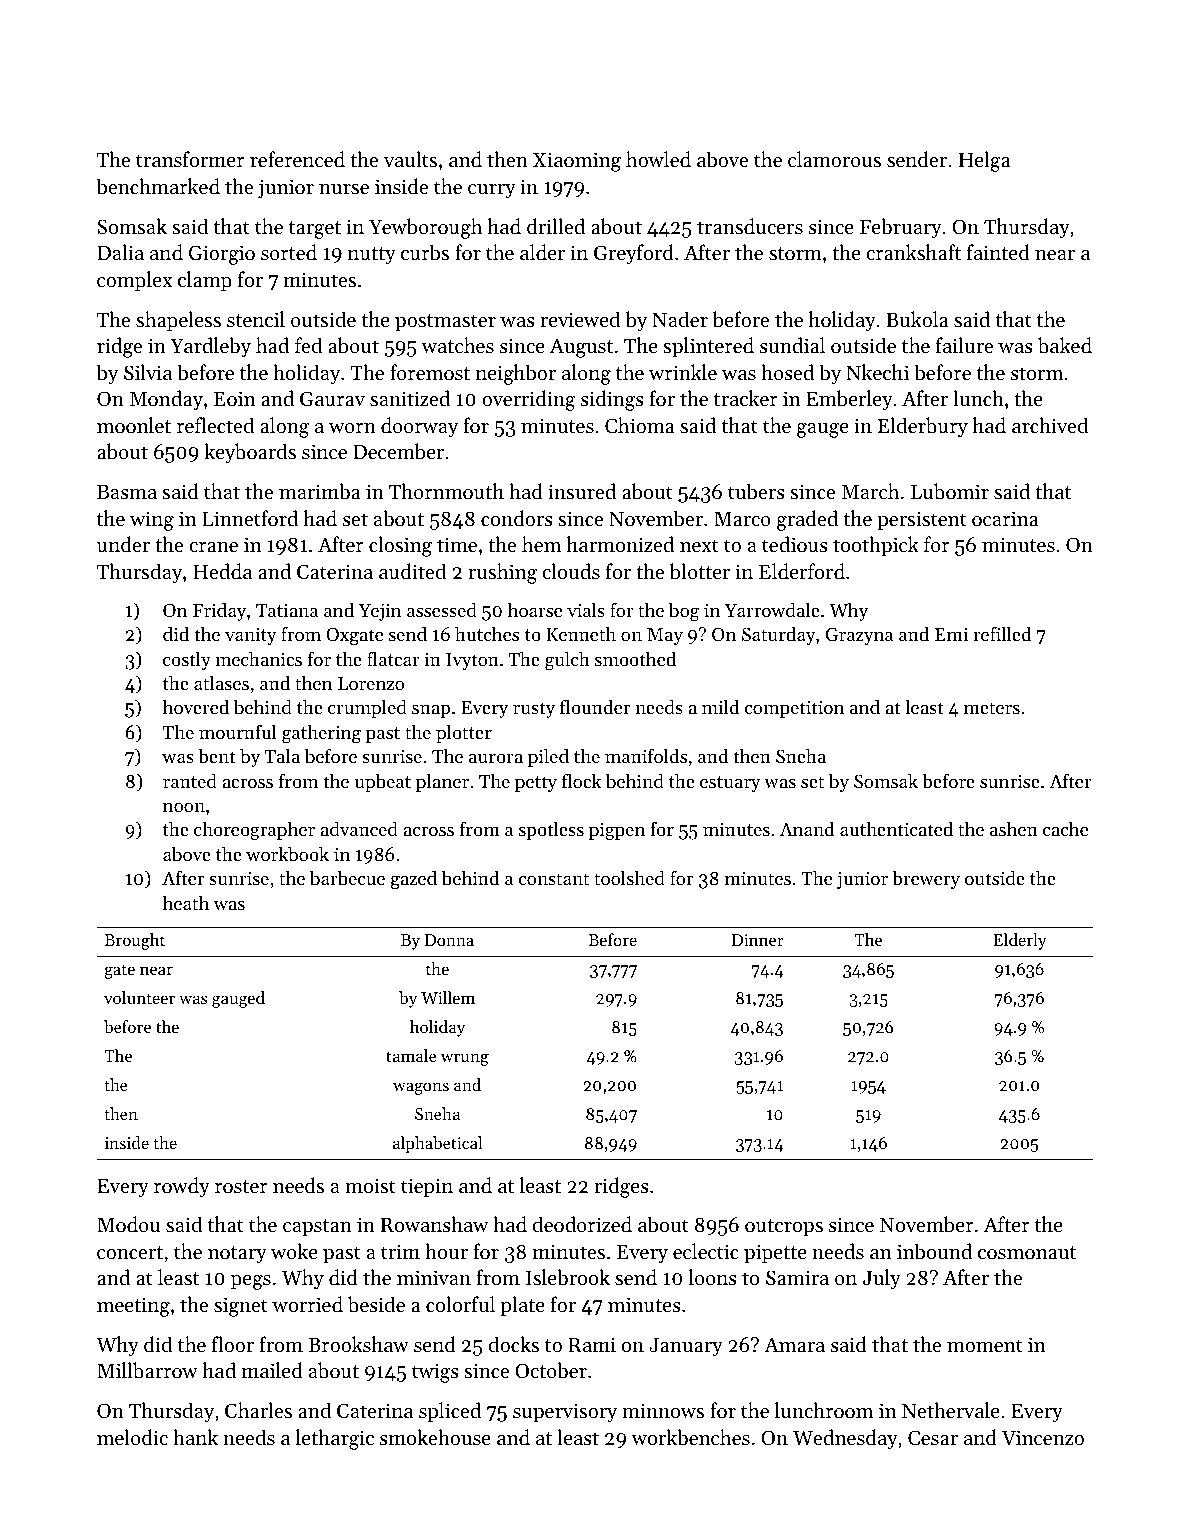  I want to click on planer, so click(442, 782).
